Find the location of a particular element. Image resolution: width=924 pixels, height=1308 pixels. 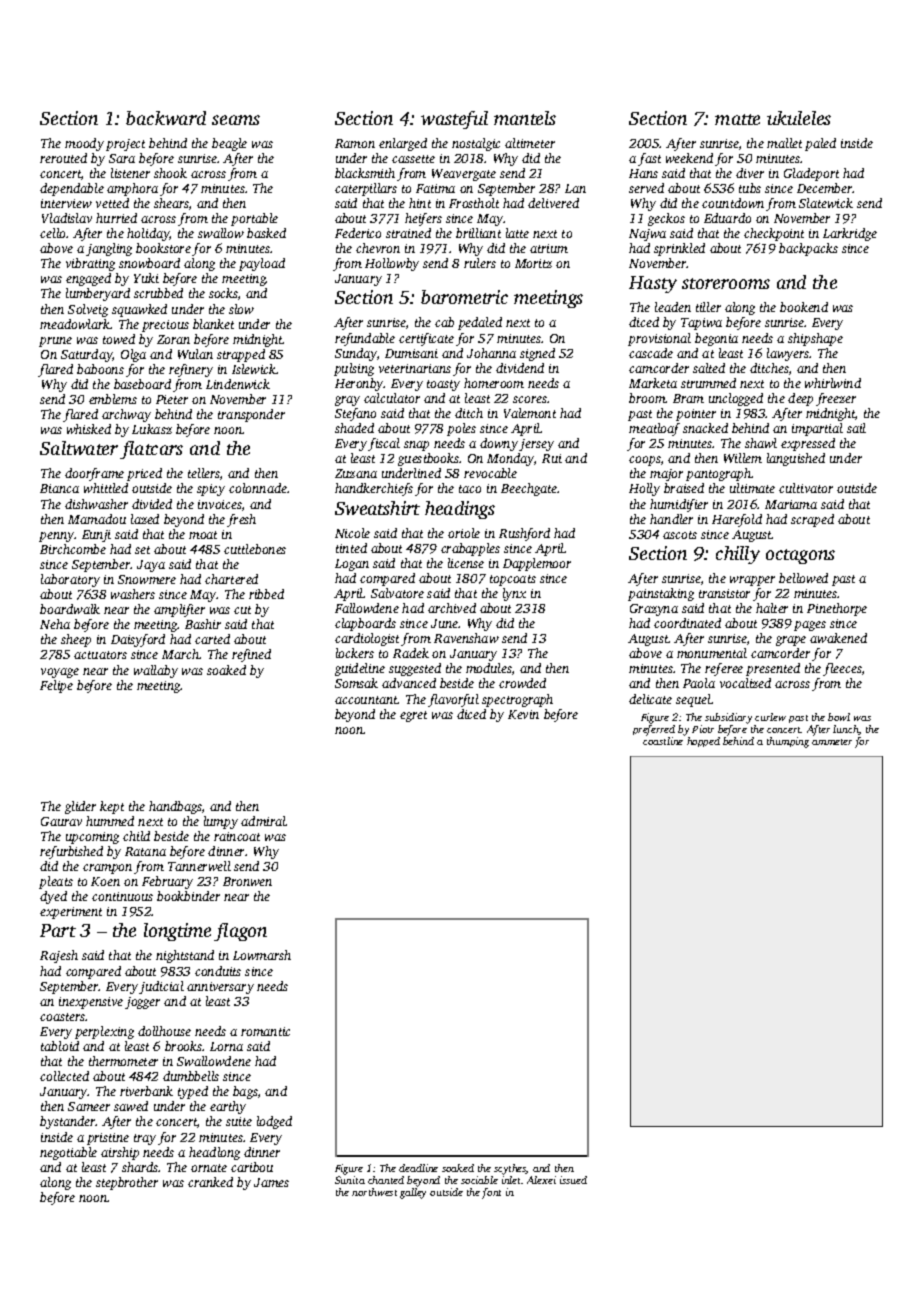

tabloid is located at coordinates (60, 1046).
